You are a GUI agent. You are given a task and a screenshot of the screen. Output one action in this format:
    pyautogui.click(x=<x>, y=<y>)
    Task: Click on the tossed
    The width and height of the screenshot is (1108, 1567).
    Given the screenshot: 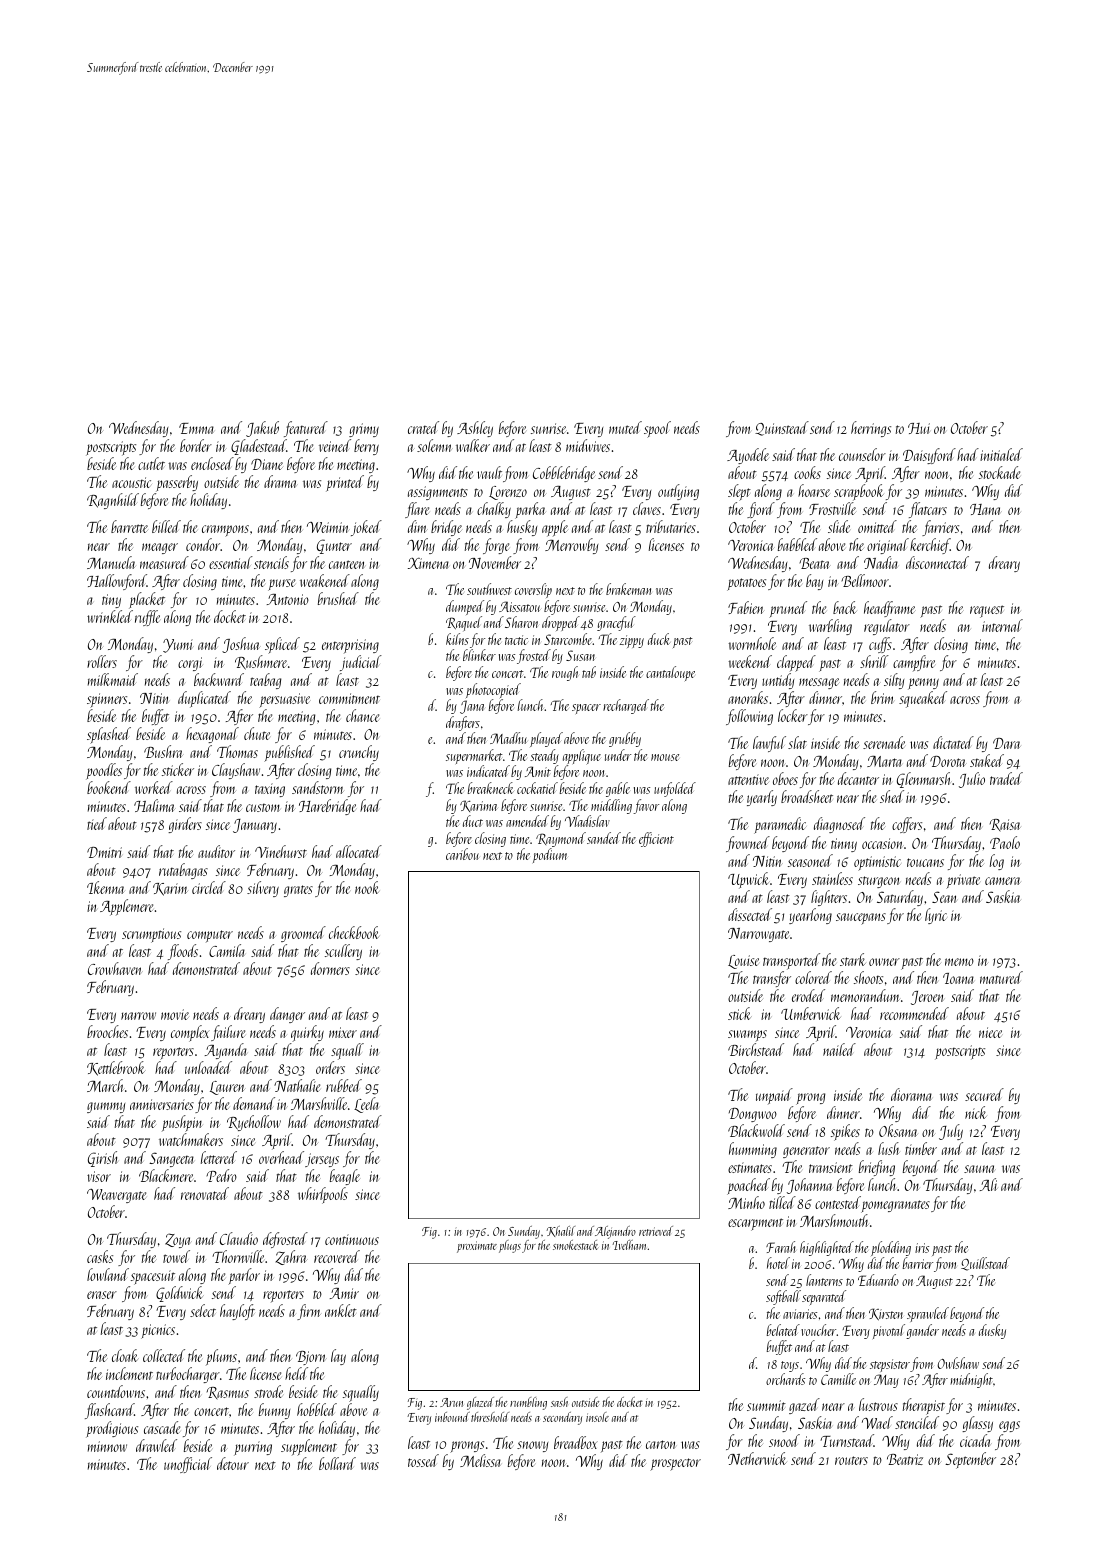 What is the action you would take?
    pyautogui.click(x=423, y=1460)
